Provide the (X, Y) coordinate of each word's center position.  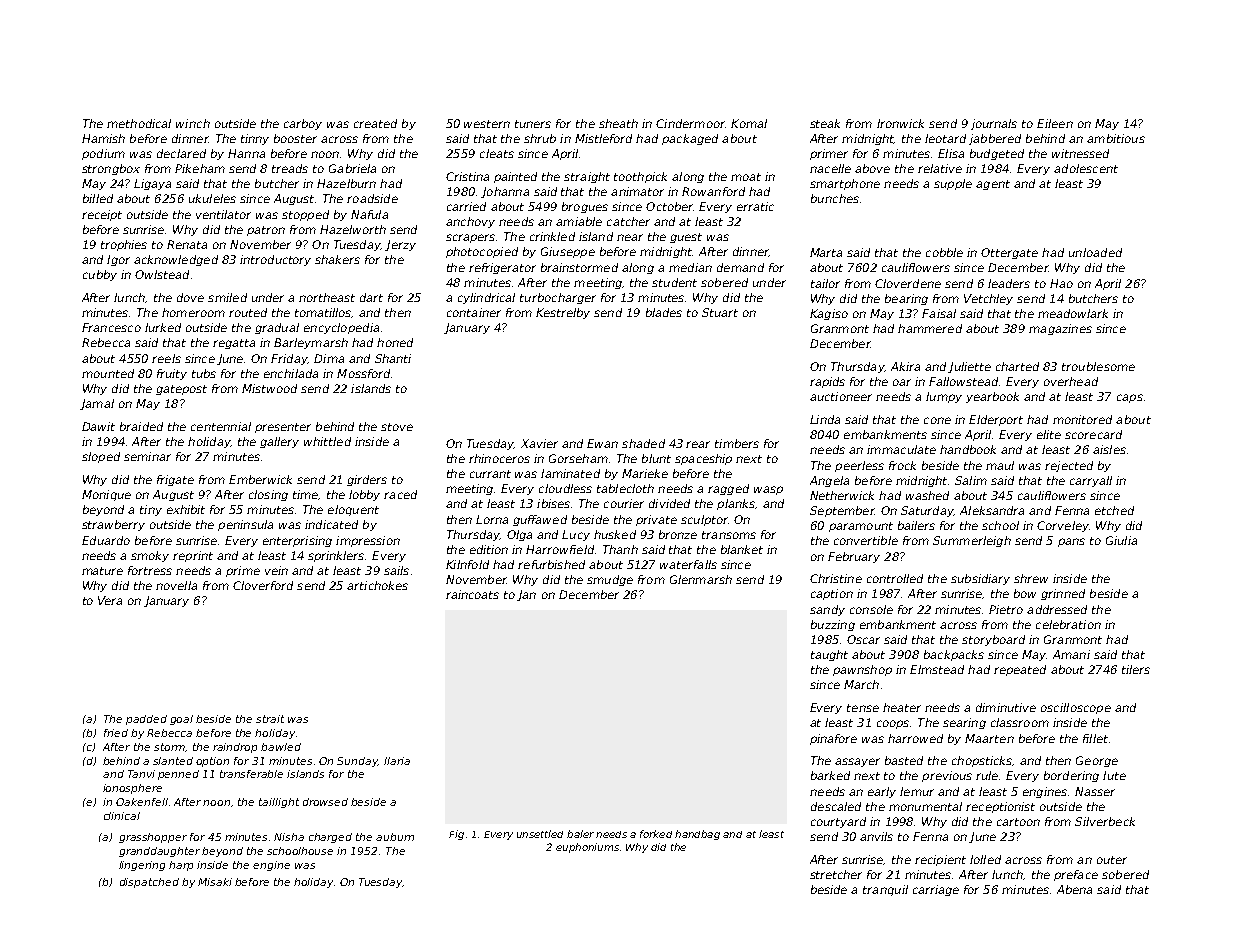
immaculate (901, 449)
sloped (101, 457)
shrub (540, 138)
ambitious (1116, 138)
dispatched (149, 883)
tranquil (885, 890)
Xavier (539, 443)
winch (193, 123)
